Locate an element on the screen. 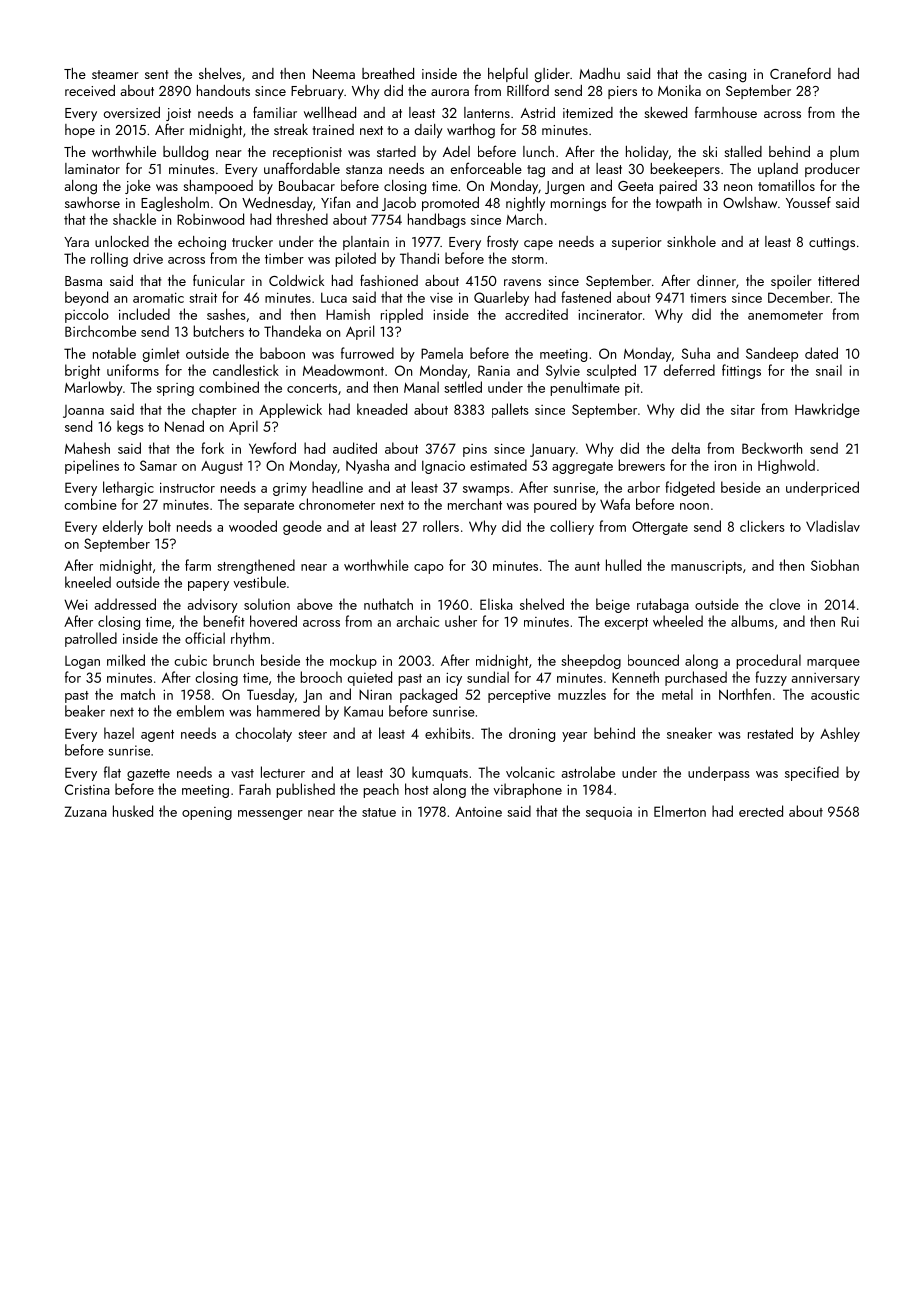 This screenshot has height=1308, width=924. vestibule is located at coordinates (259, 582).
